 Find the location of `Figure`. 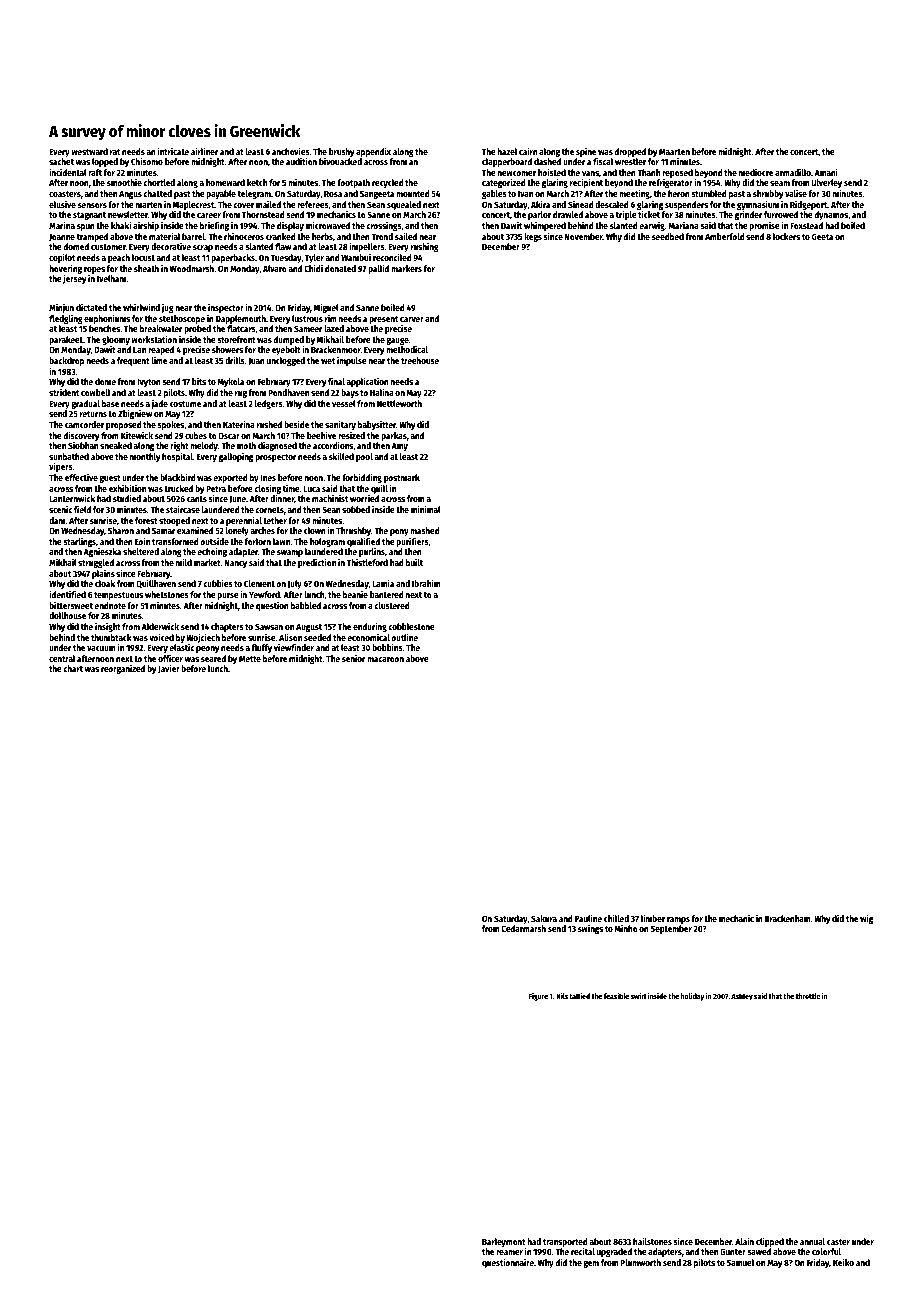

Figure is located at coordinates (538, 997).
